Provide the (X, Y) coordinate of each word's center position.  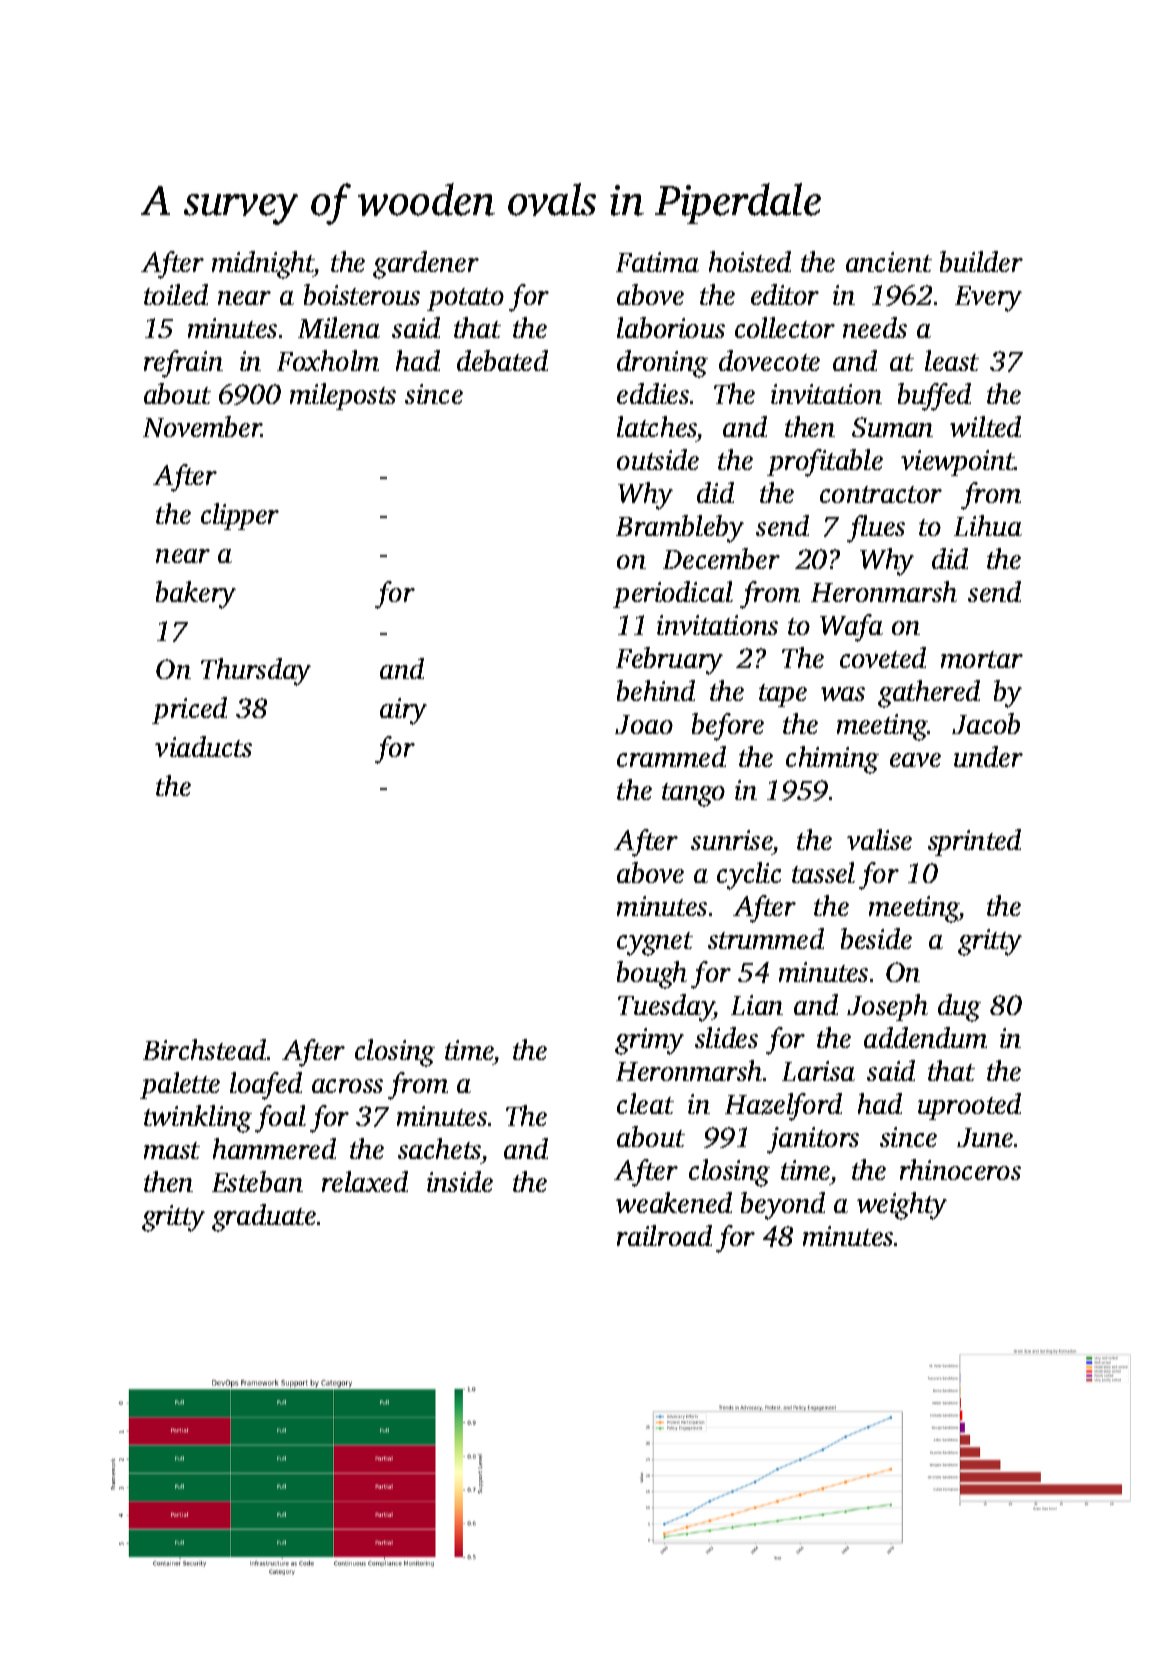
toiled (176, 294)
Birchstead (204, 1049)
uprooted (969, 1106)
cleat (645, 1103)
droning (662, 364)
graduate (264, 1218)
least (952, 360)
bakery (196, 595)
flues (876, 529)
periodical (673, 594)
